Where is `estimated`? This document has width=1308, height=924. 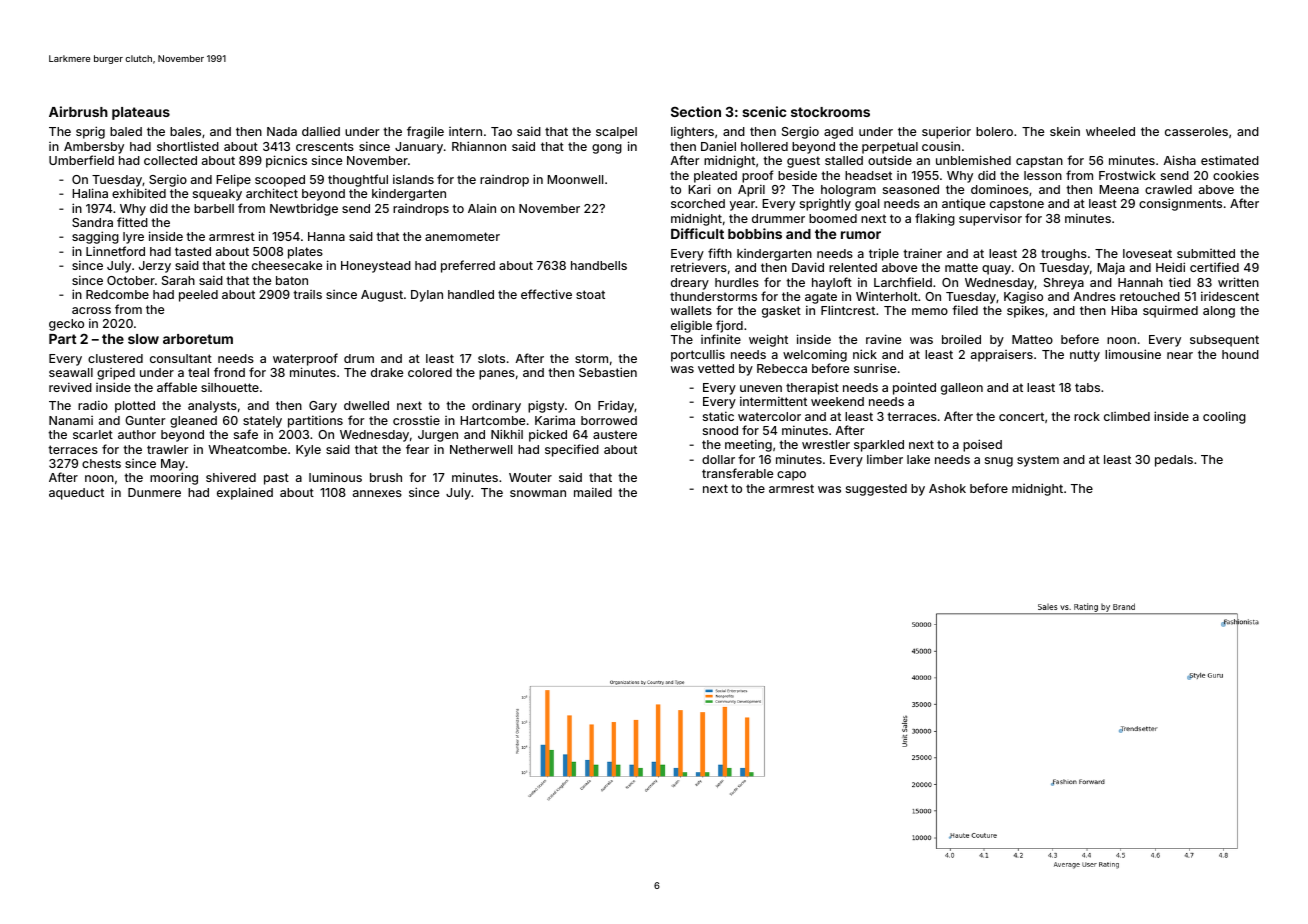
estimated is located at coordinates (1230, 160).
